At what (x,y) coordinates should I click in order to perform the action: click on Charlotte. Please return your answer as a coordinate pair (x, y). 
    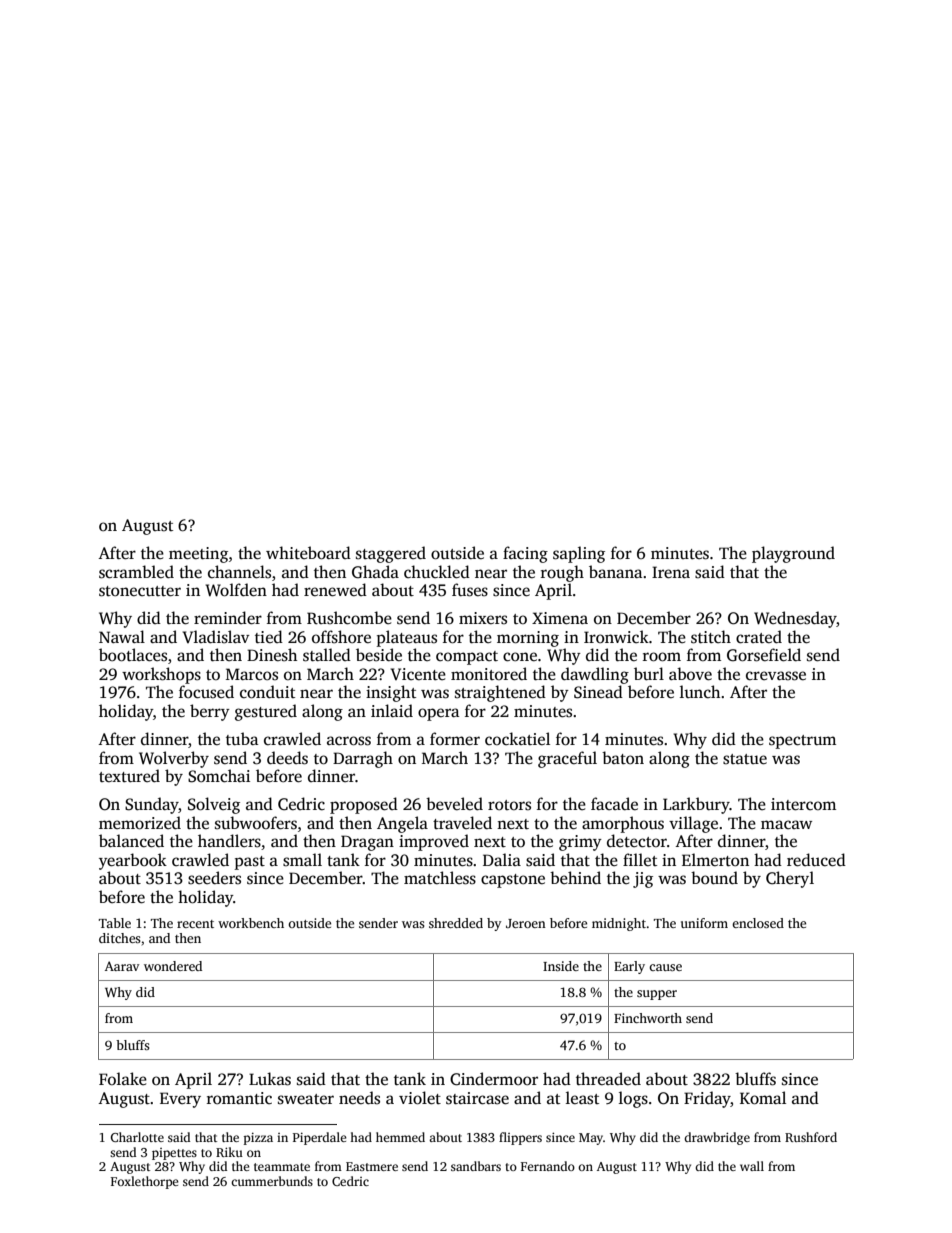
    Looking at the image, I should click on (137, 1137).
